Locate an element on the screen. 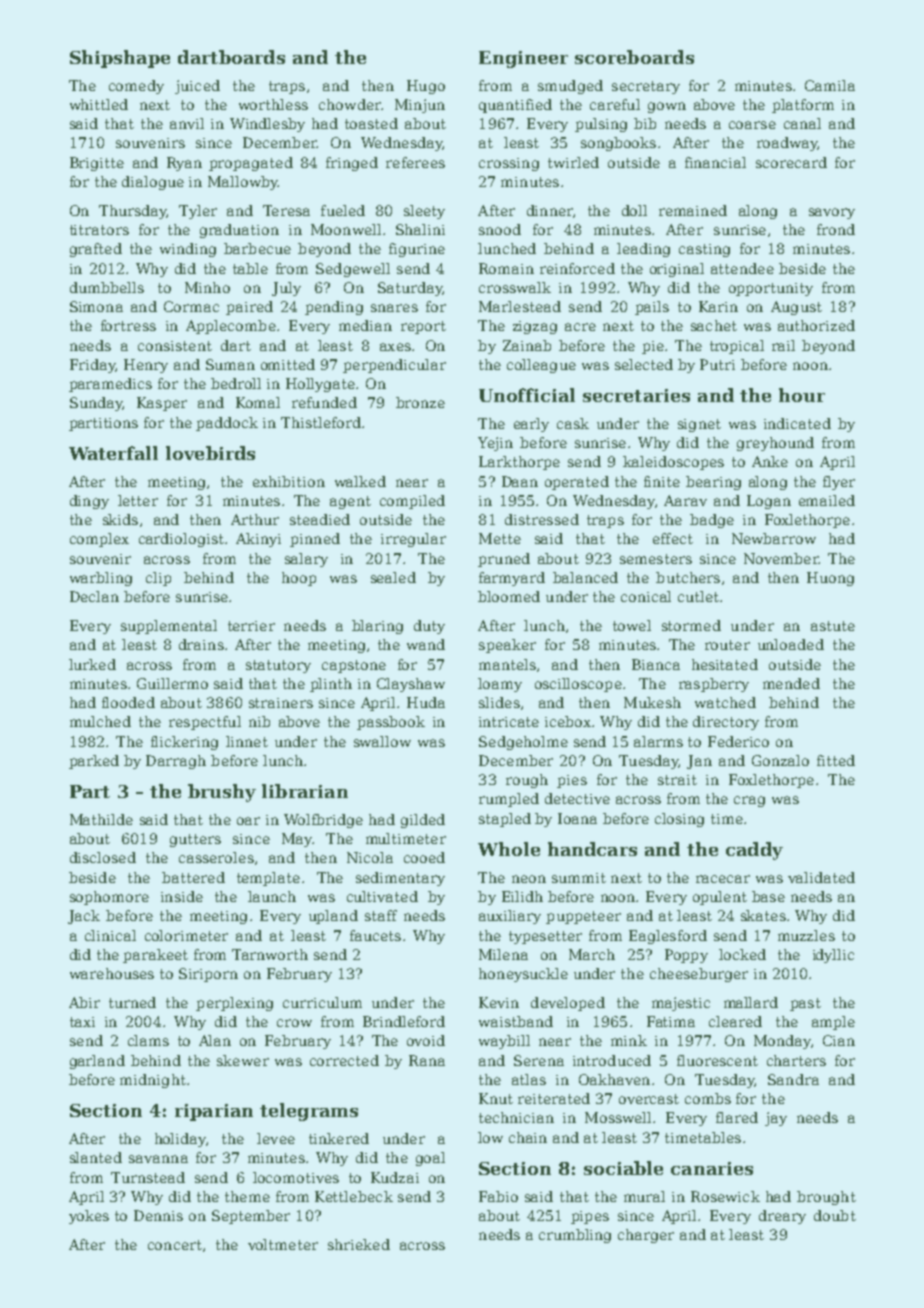  scoreboards is located at coordinates (634, 57).
